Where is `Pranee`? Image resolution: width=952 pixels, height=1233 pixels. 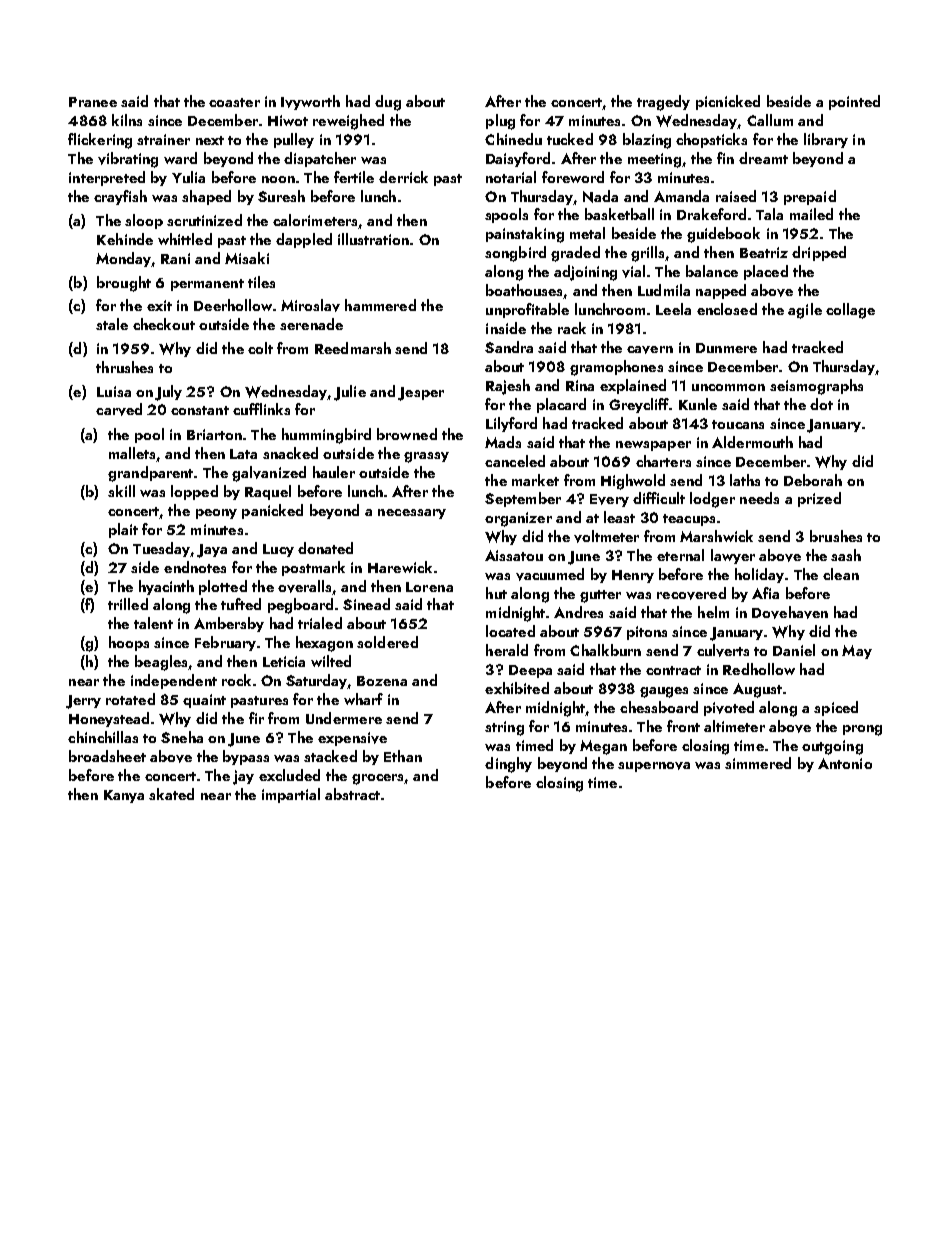
Pranee is located at coordinates (93, 102).
